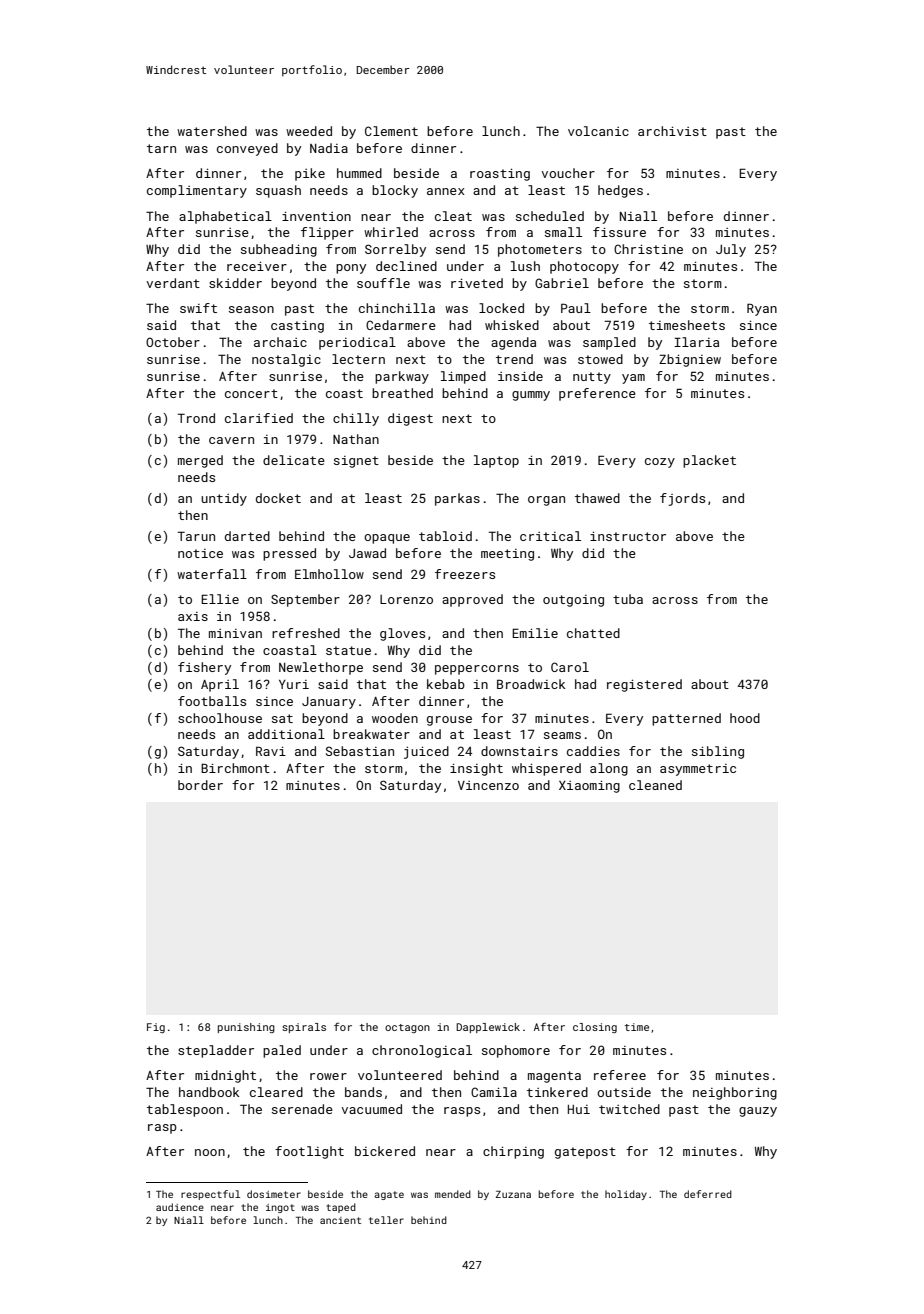  What do you see at coordinates (698, 770) in the document?
I see `asymmetric` at bounding box center [698, 770].
